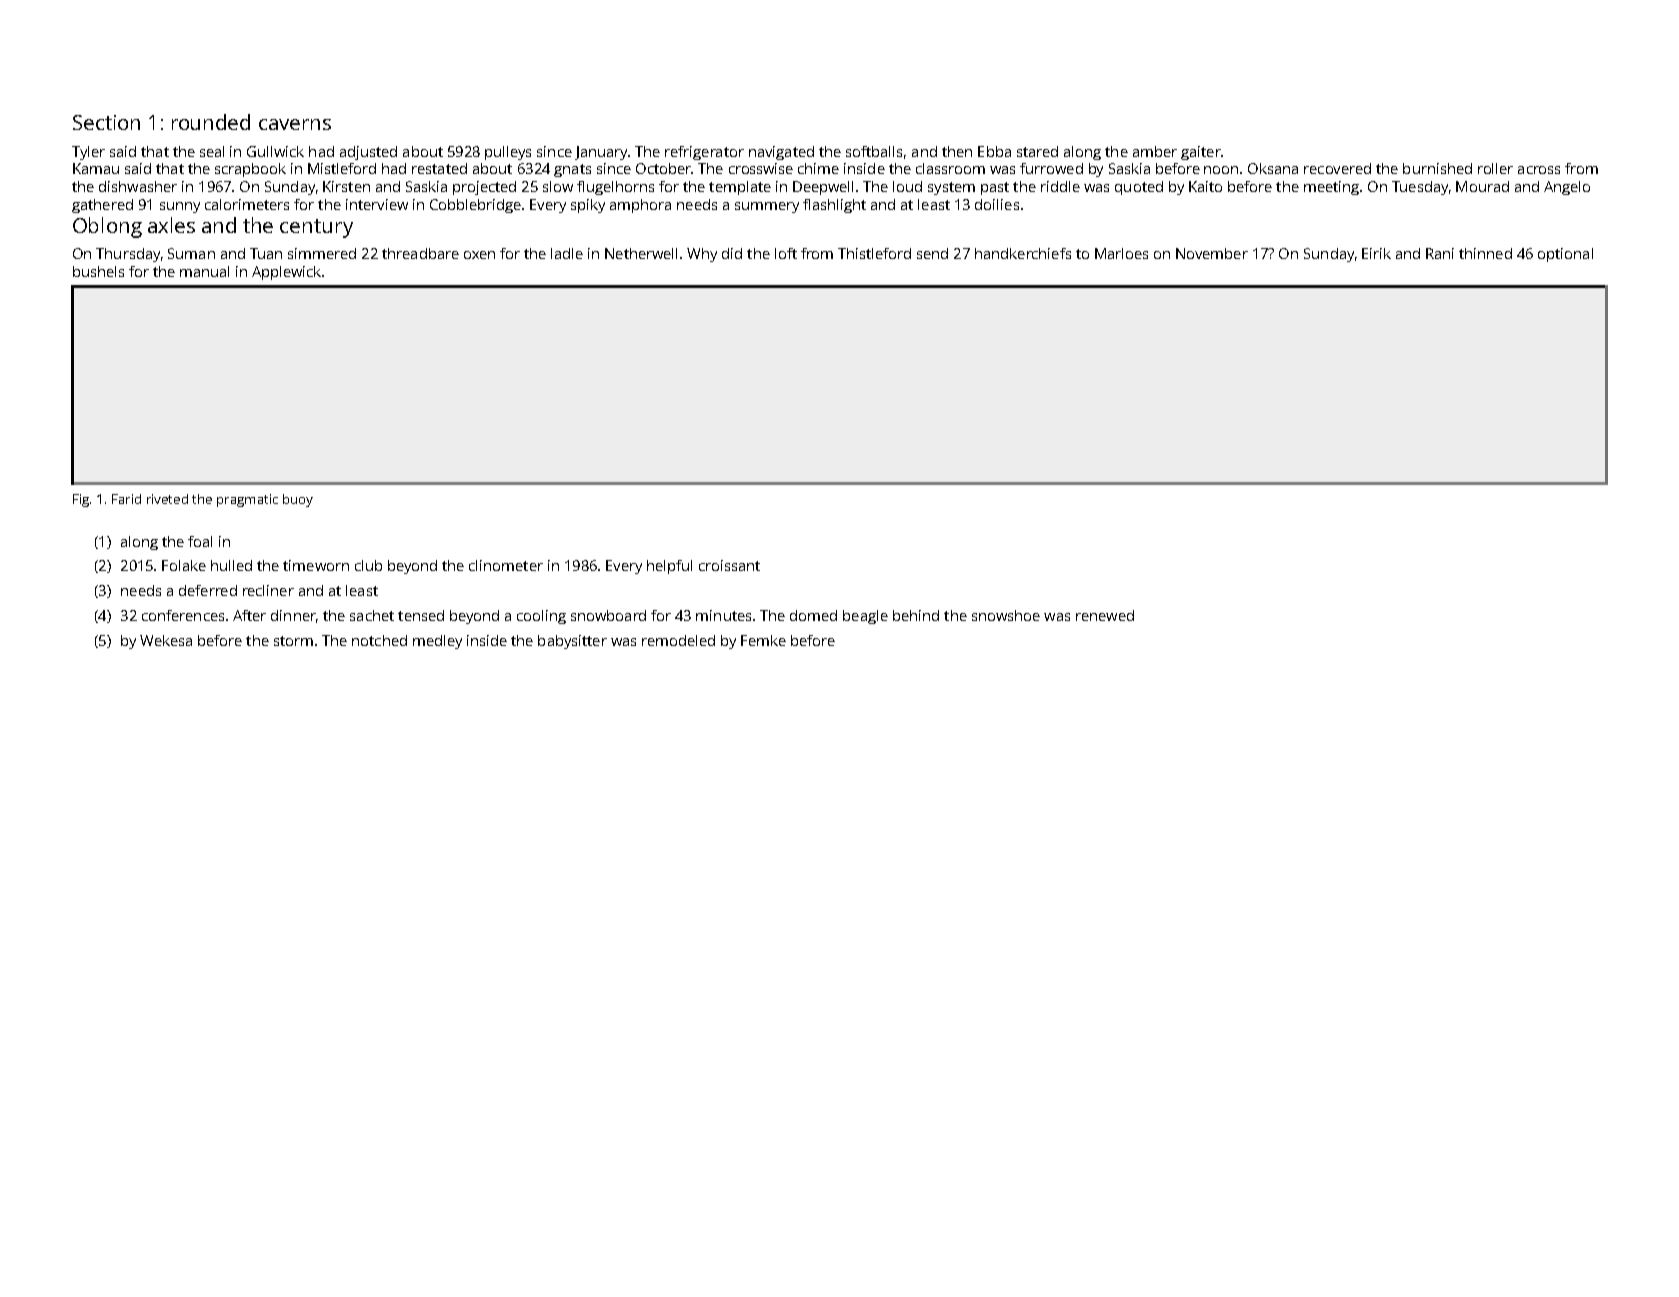  What do you see at coordinates (286, 273) in the image?
I see `Applewick` at bounding box center [286, 273].
